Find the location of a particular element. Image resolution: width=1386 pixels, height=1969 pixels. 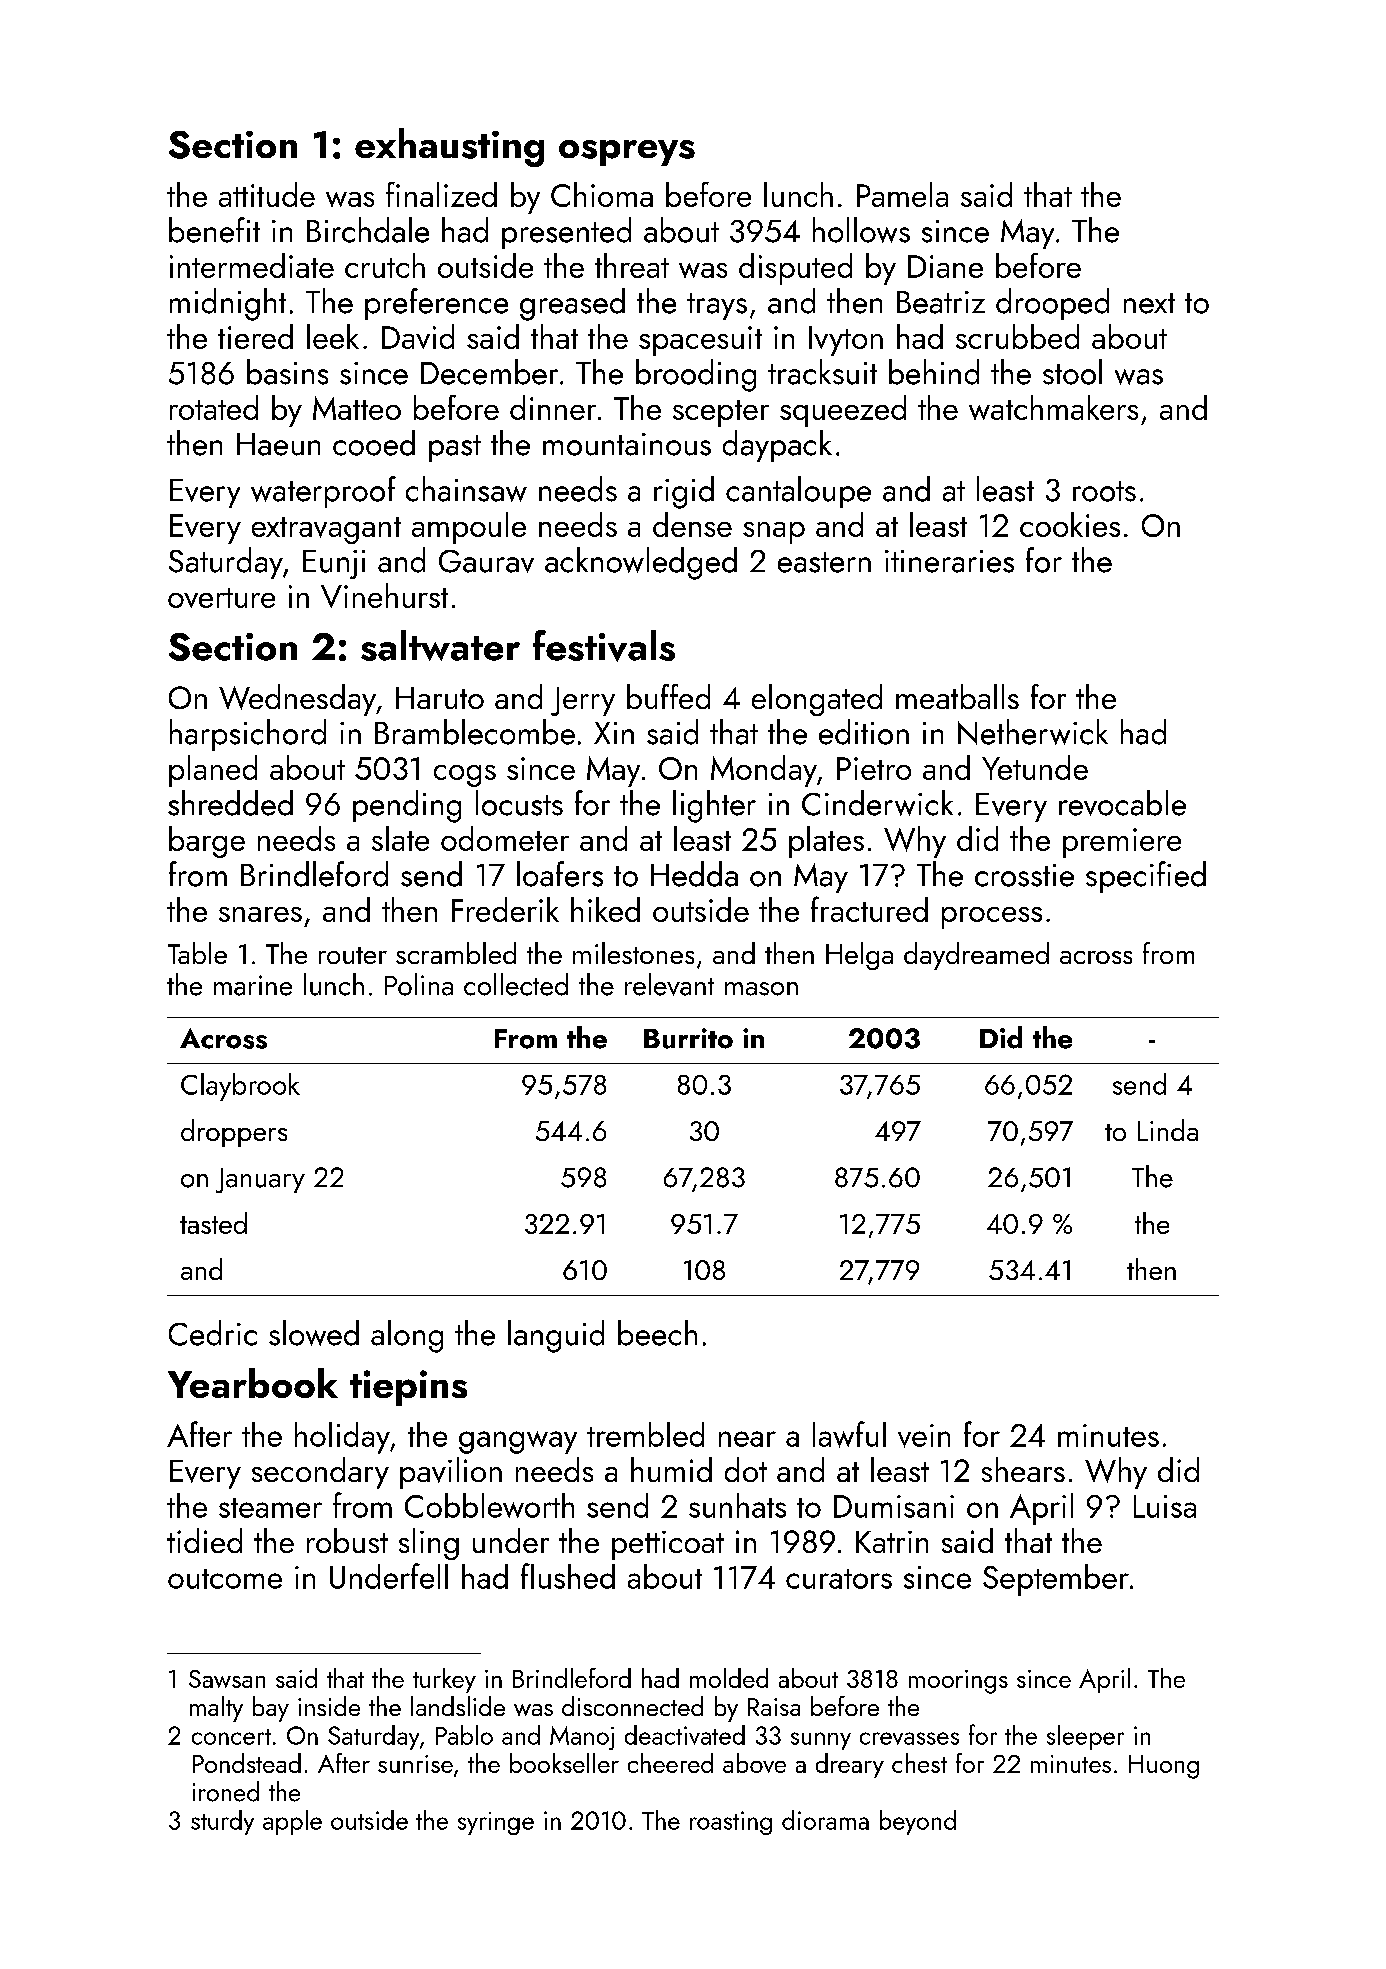

cookies is located at coordinates (1070, 524).
